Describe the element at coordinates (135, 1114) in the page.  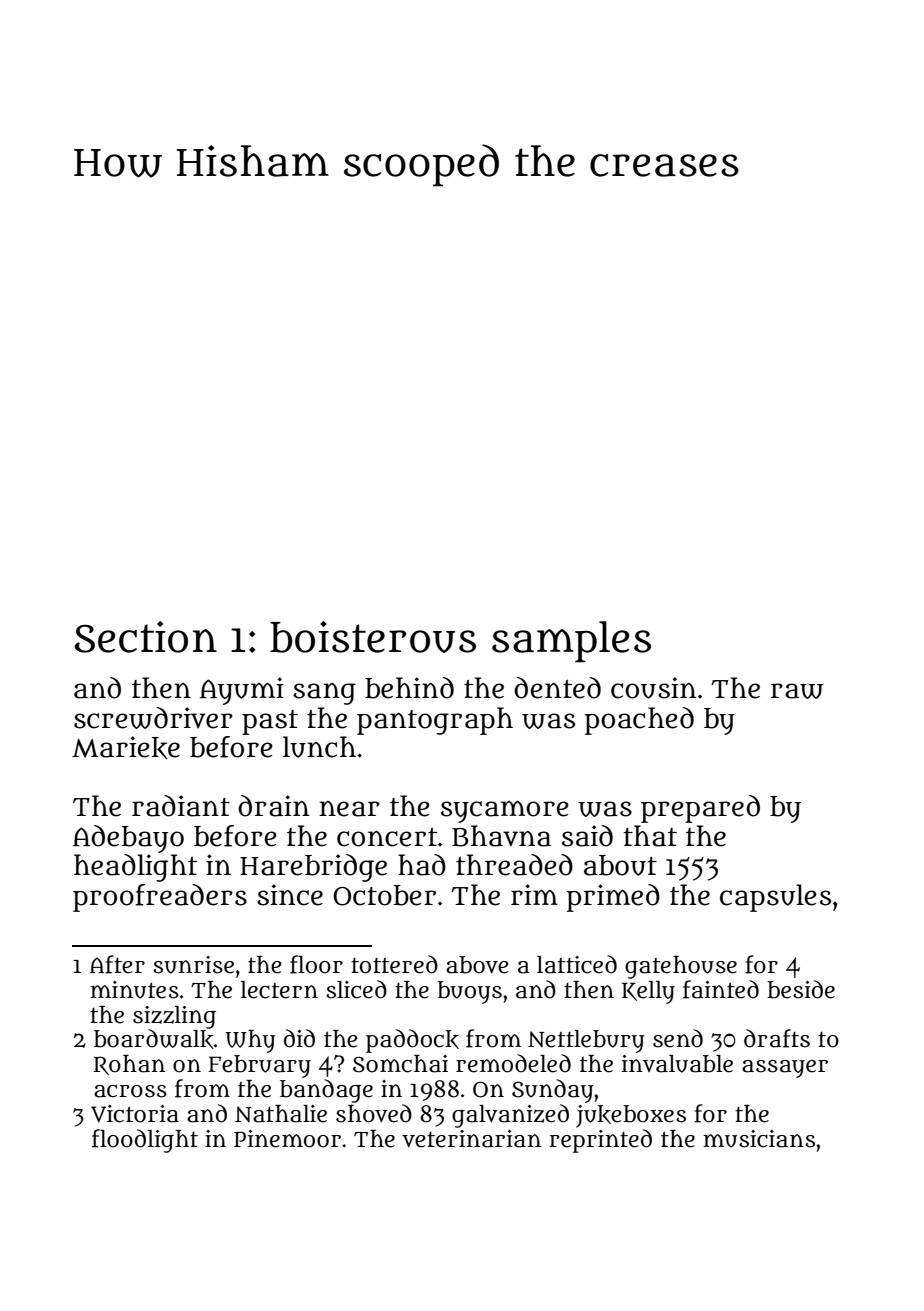
I see `Victoria` at that location.
